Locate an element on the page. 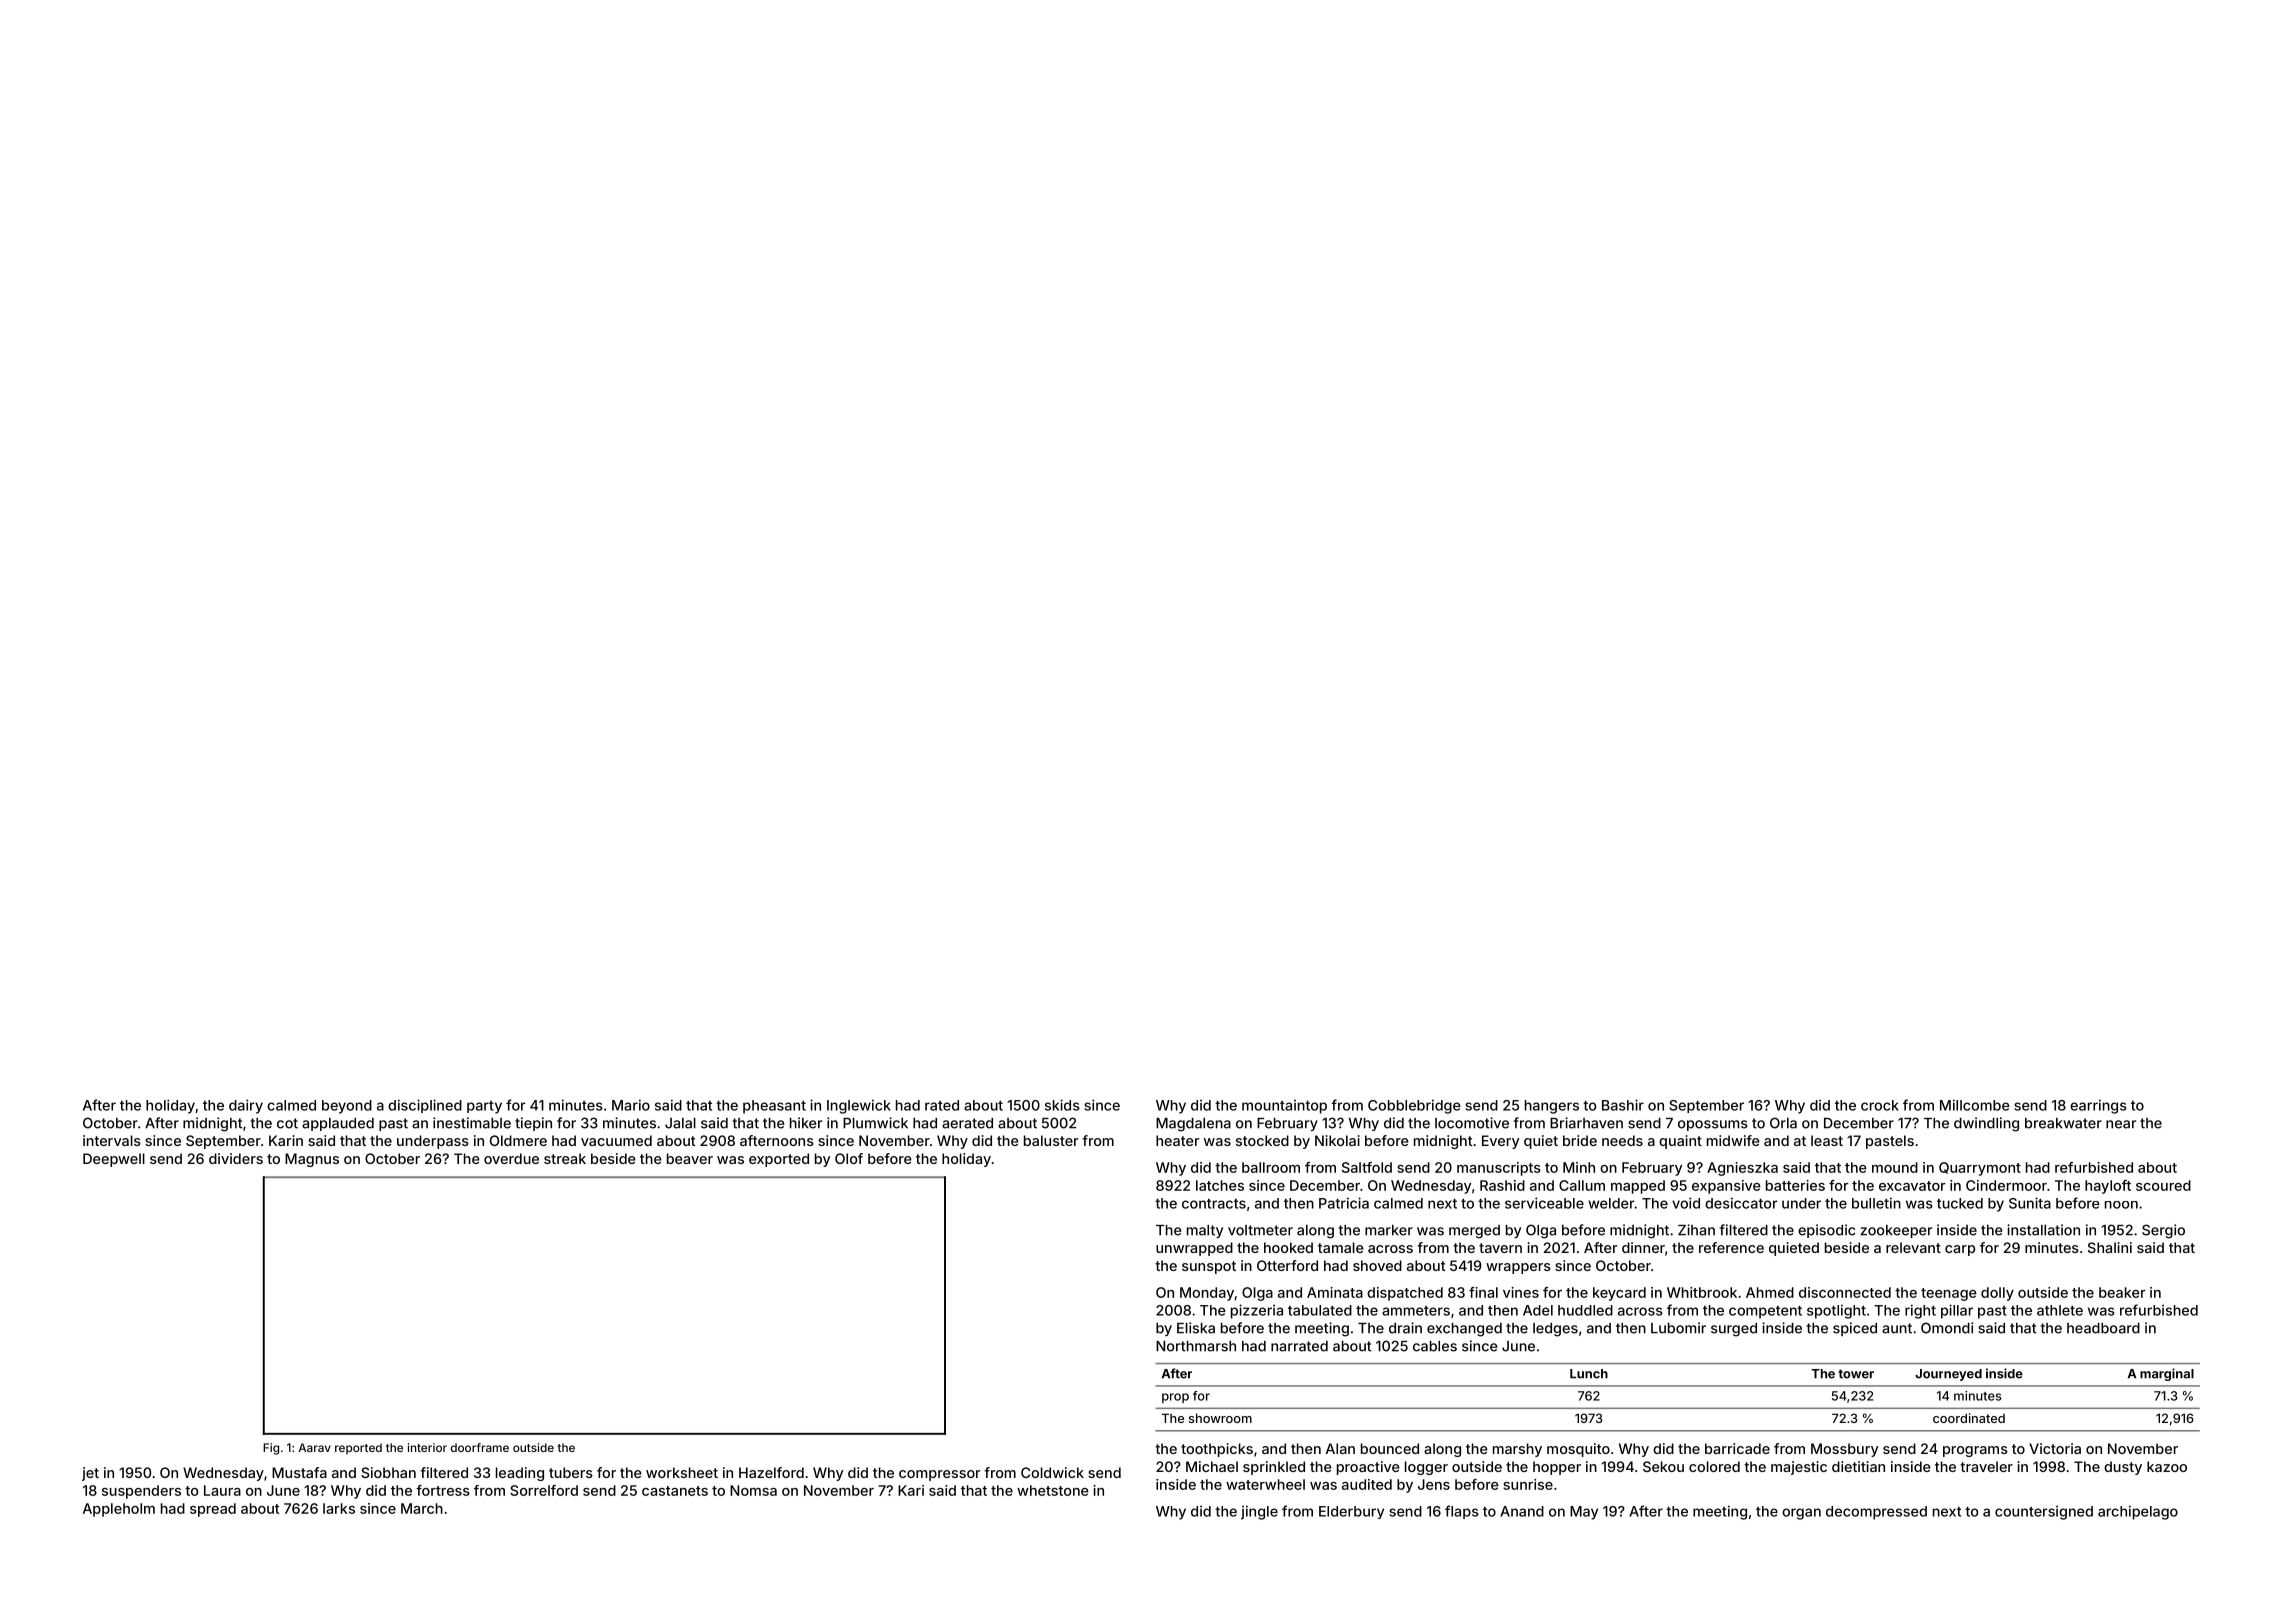 Image resolution: width=2282 pixels, height=1614 pixels. sunspot is located at coordinates (1209, 1267).
